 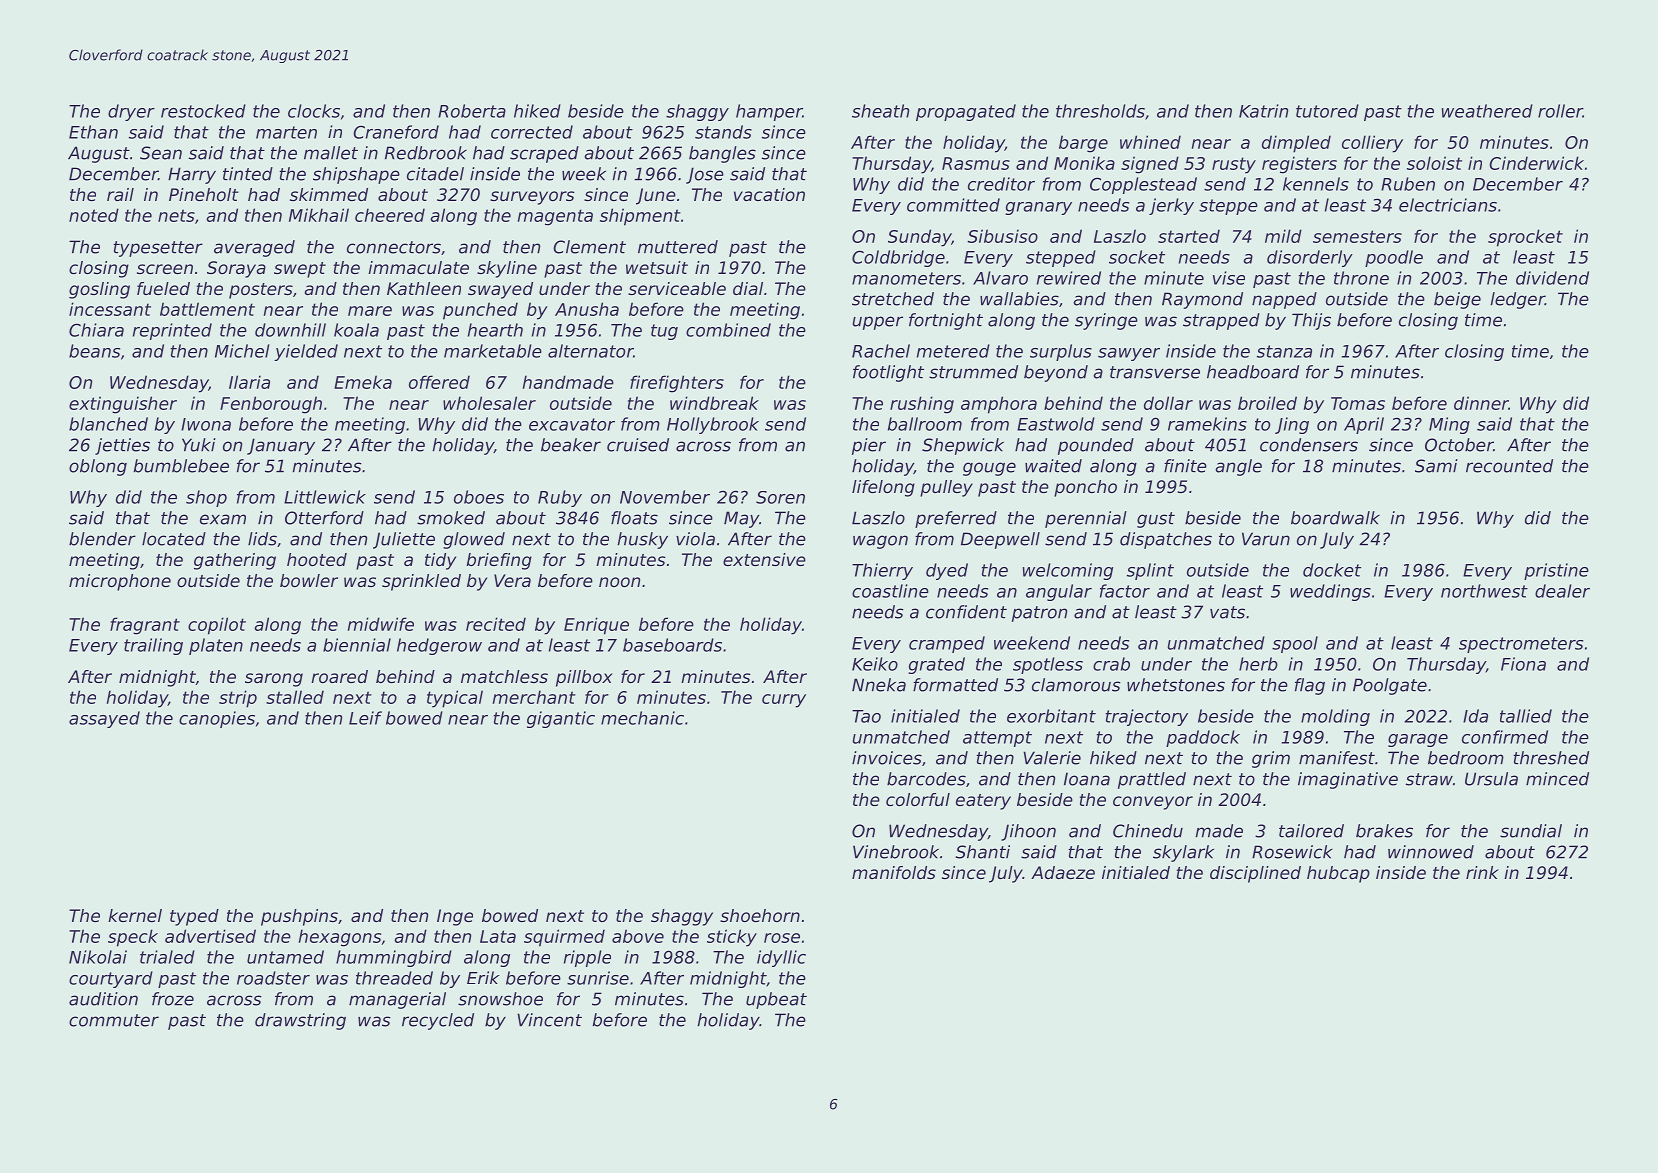 What do you see at coordinates (438, 1021) in the document?
I see `recycled` at bounding box center [438, 1021].
